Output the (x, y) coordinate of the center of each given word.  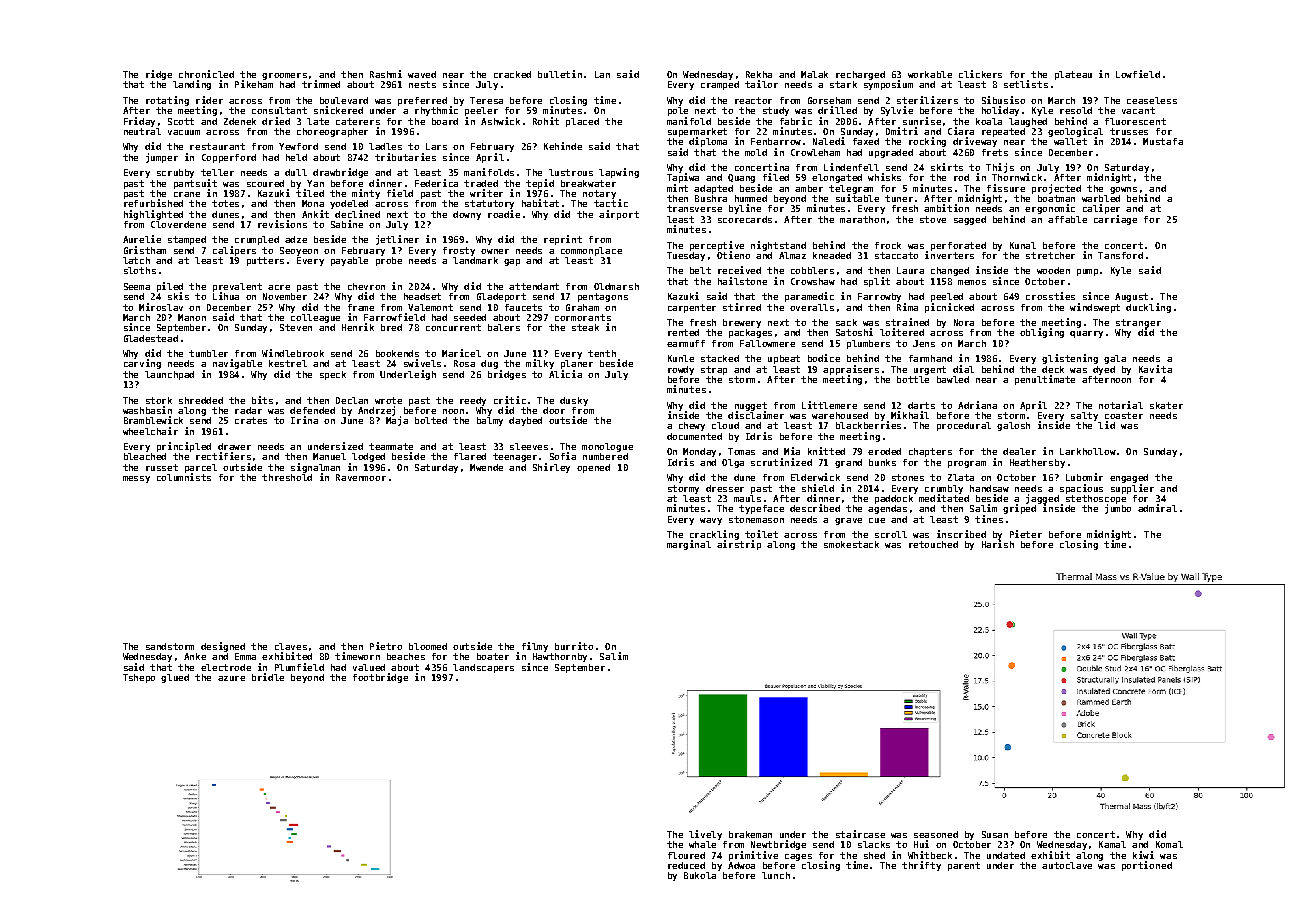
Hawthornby (560, 657)
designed (223, 647)
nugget (751, 406)
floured (686, 855)
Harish (998, 544)
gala (1115, 359)
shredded (201, 400)
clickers (980, 74)
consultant (279, 110)
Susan (995, 834)
